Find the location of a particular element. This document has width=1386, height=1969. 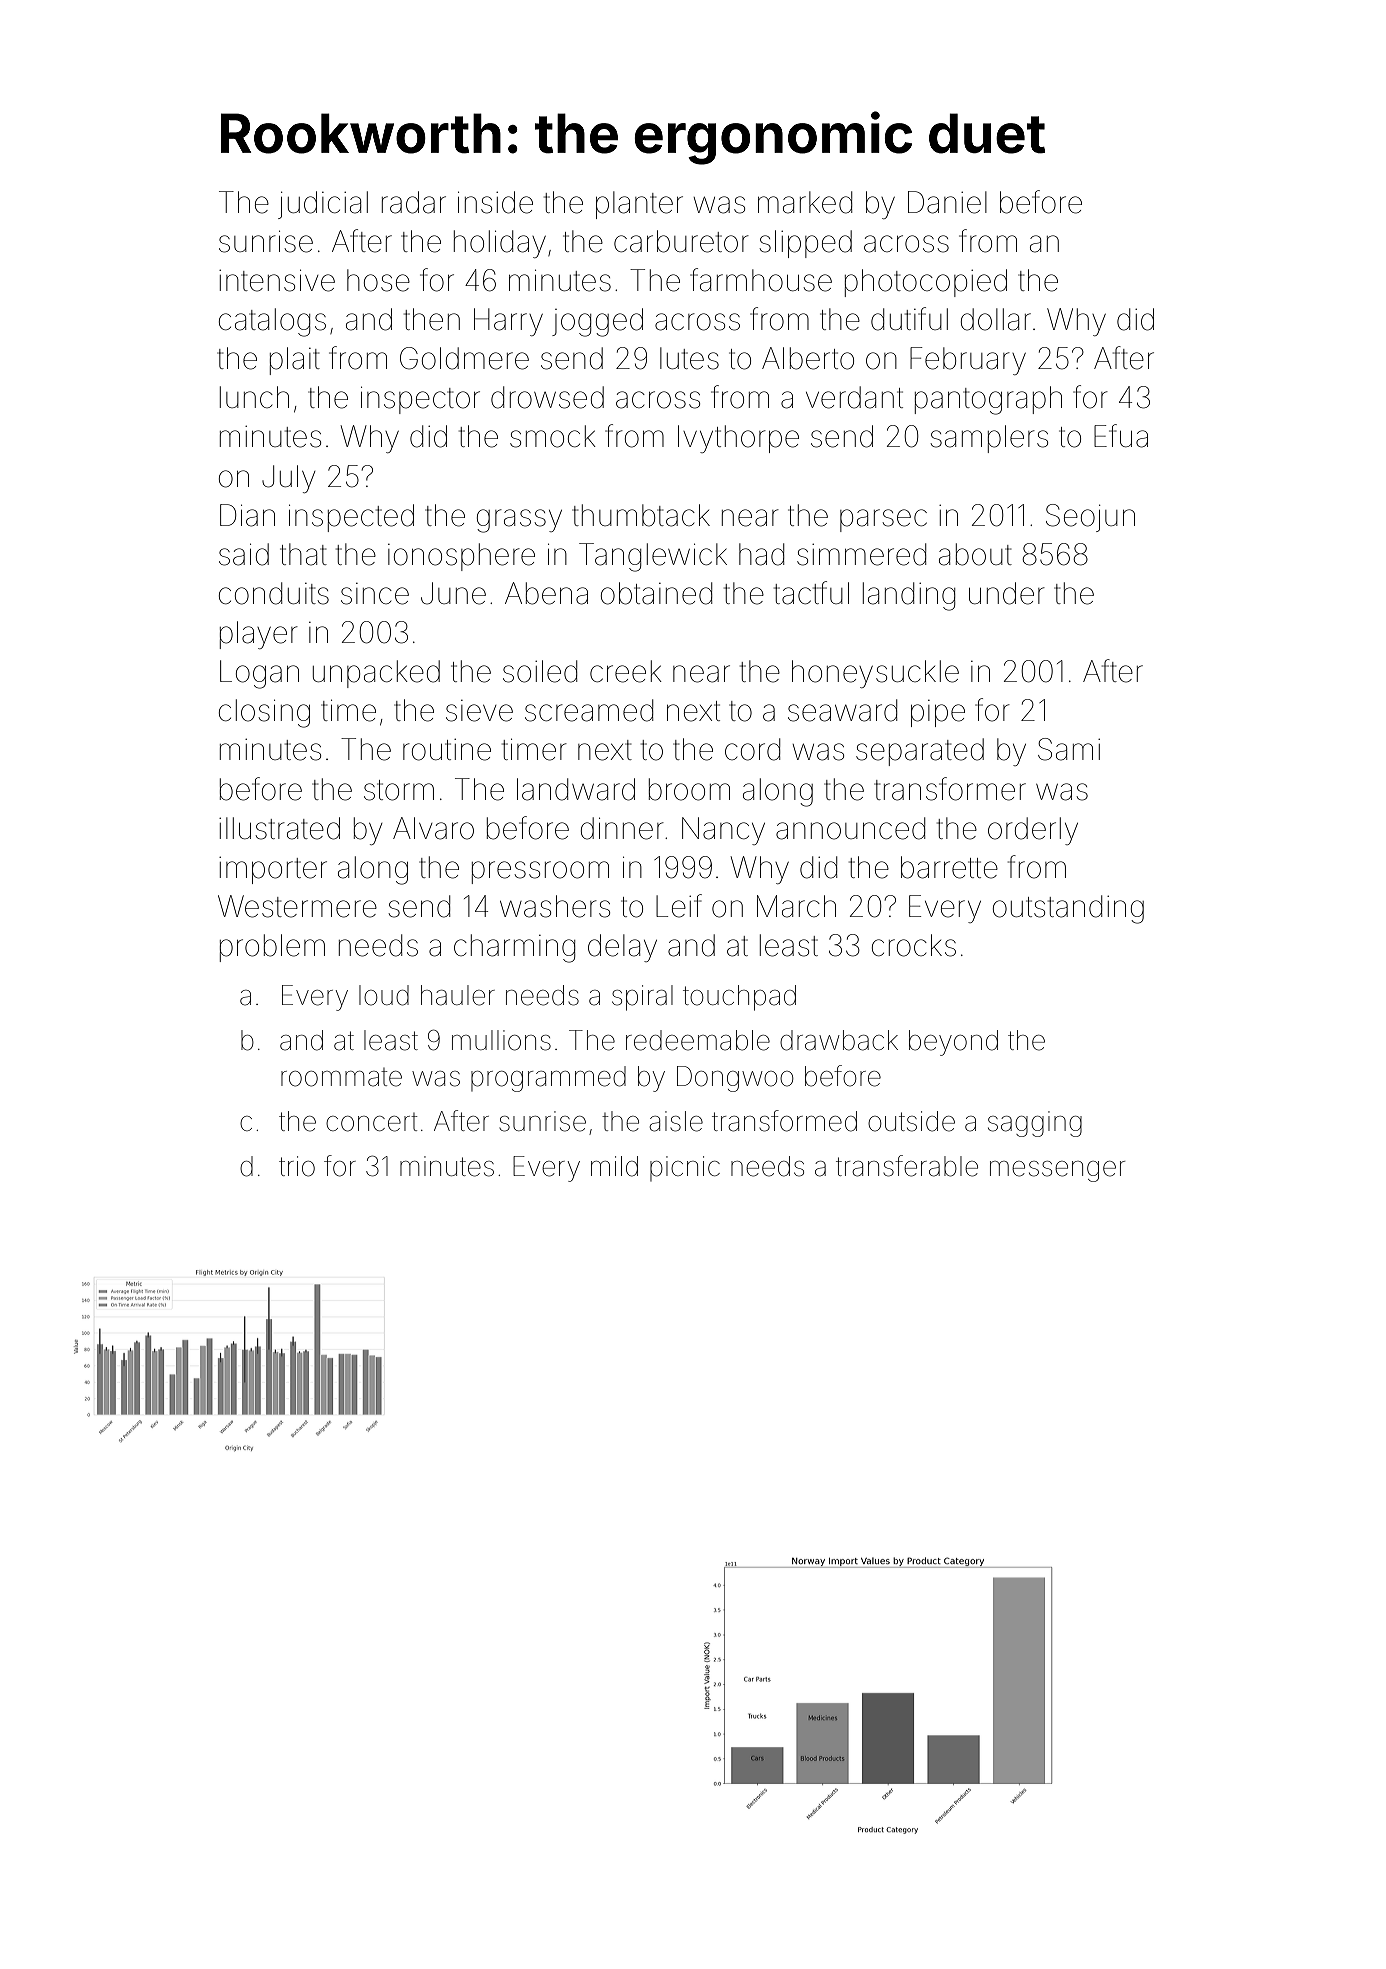

smock is located at coordinates (553, 436).
